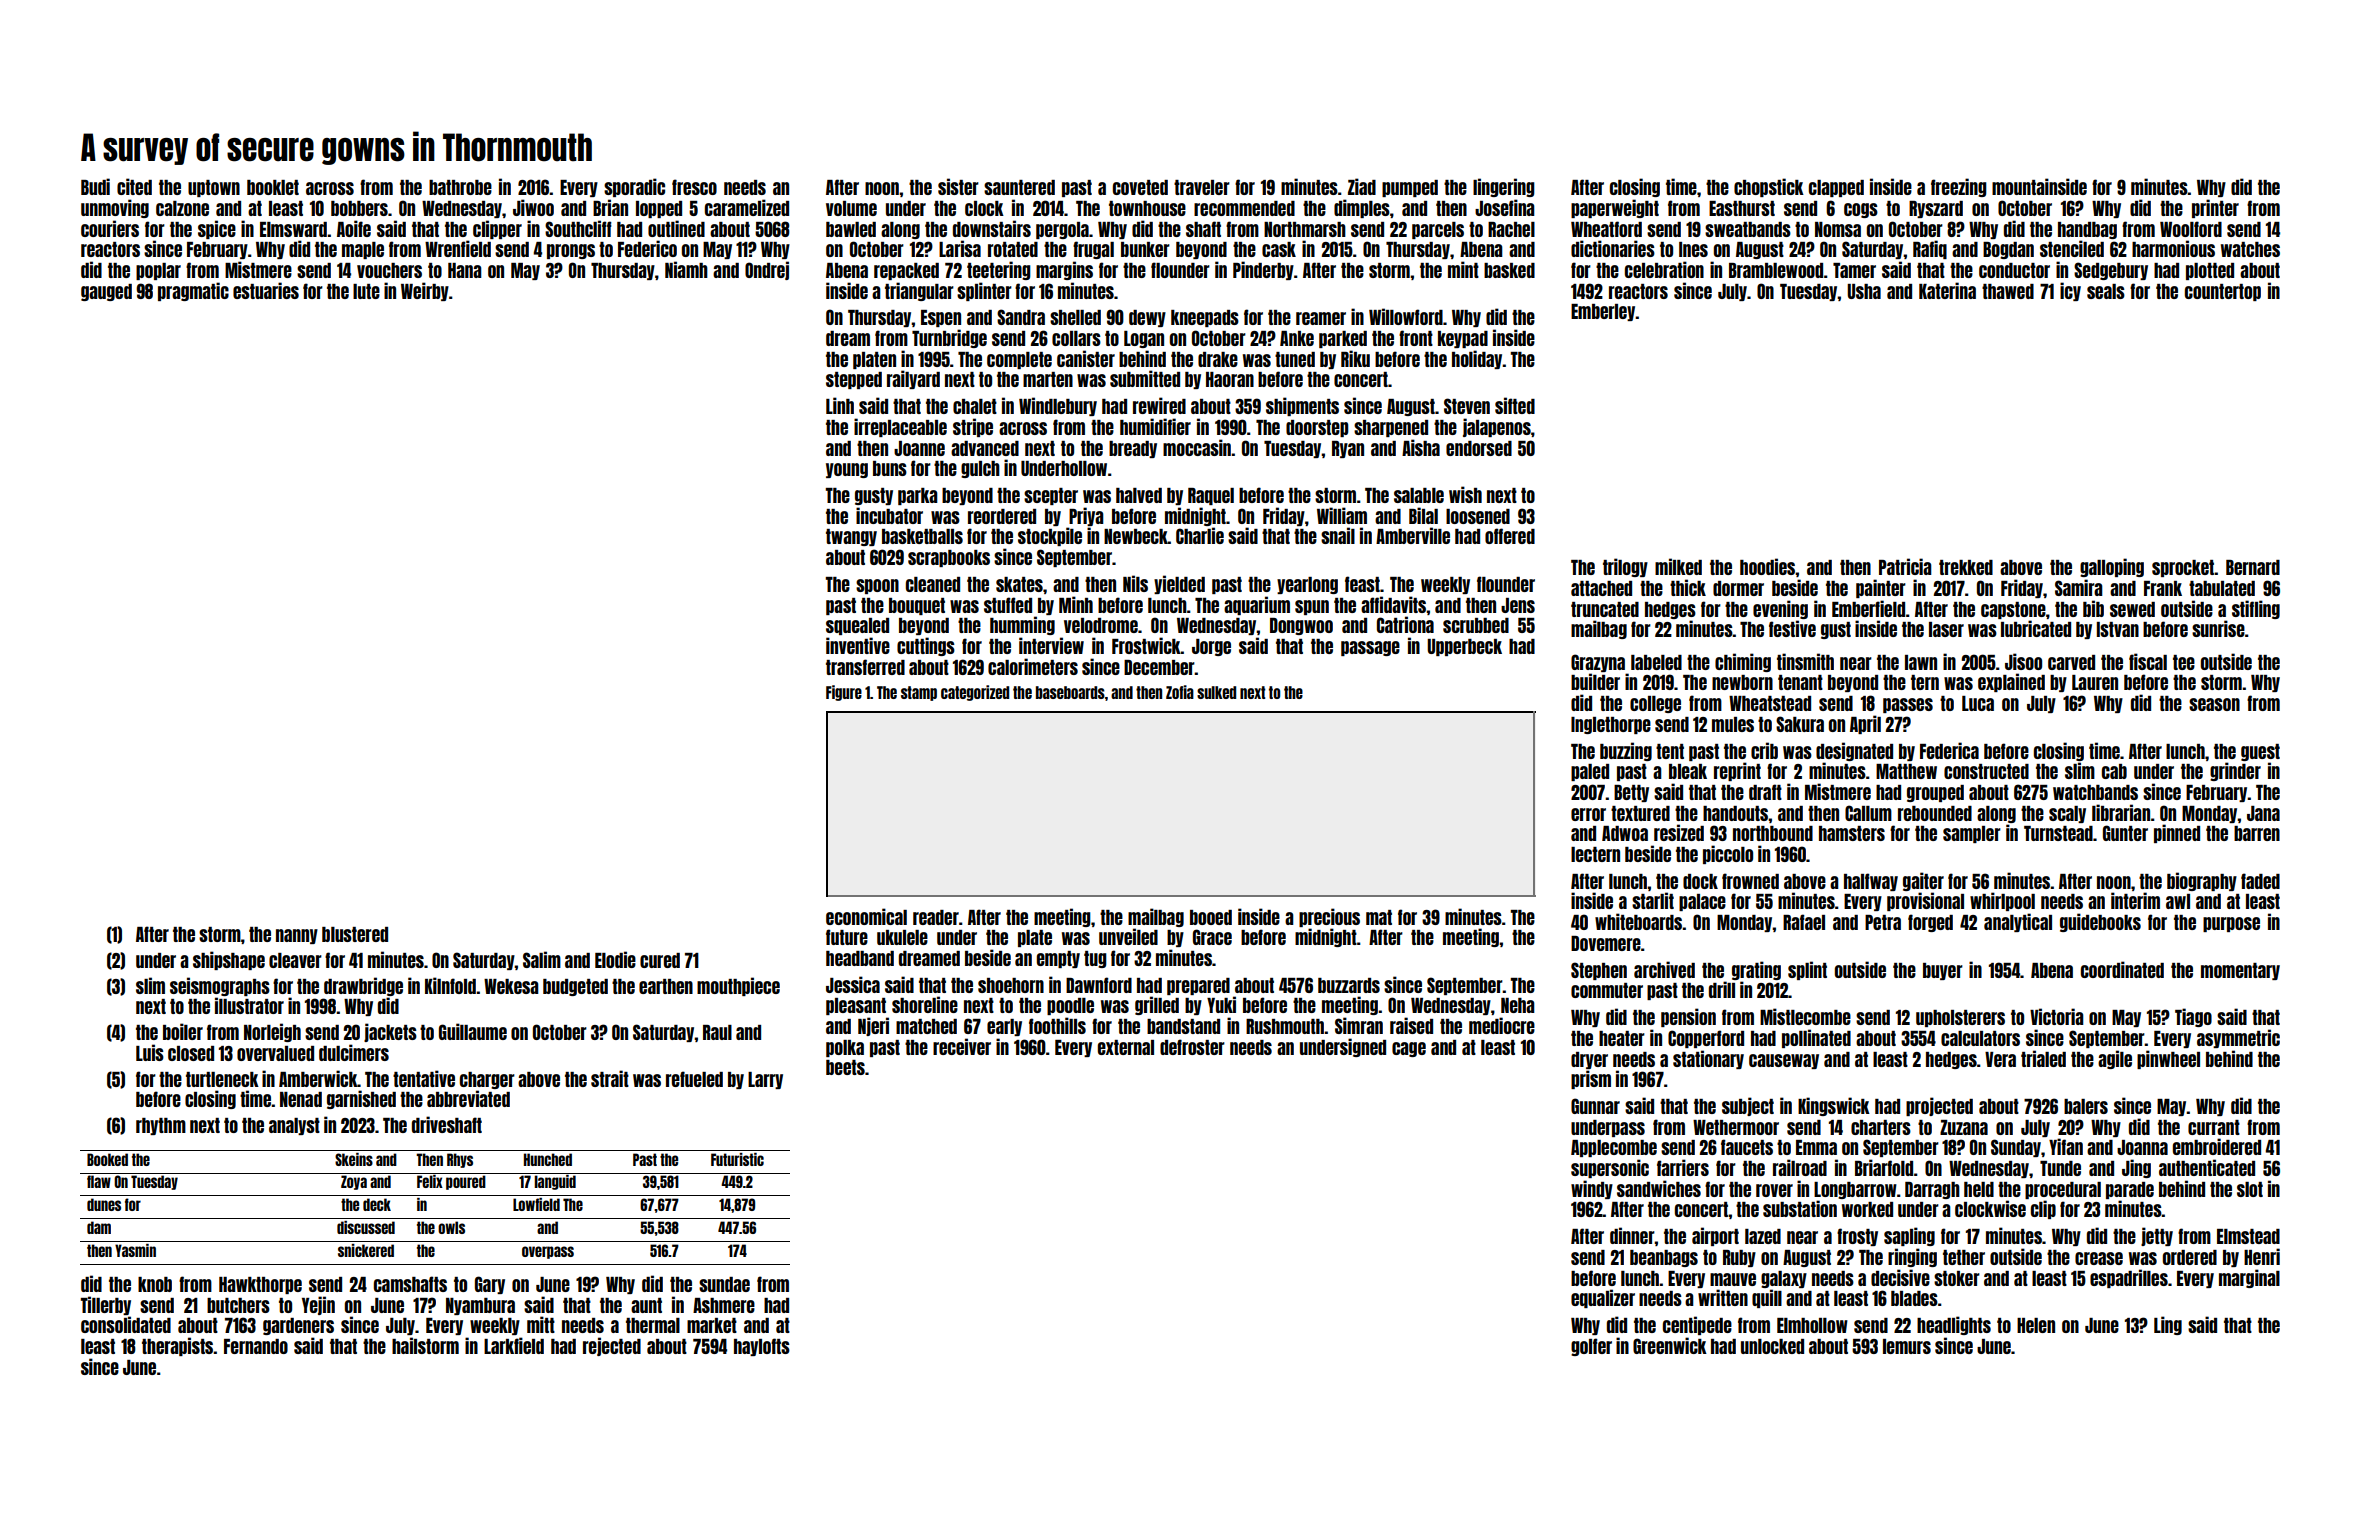 The width and height of the document is (2361, 1528). I want to click on Fernando, so click(256, 1346).
